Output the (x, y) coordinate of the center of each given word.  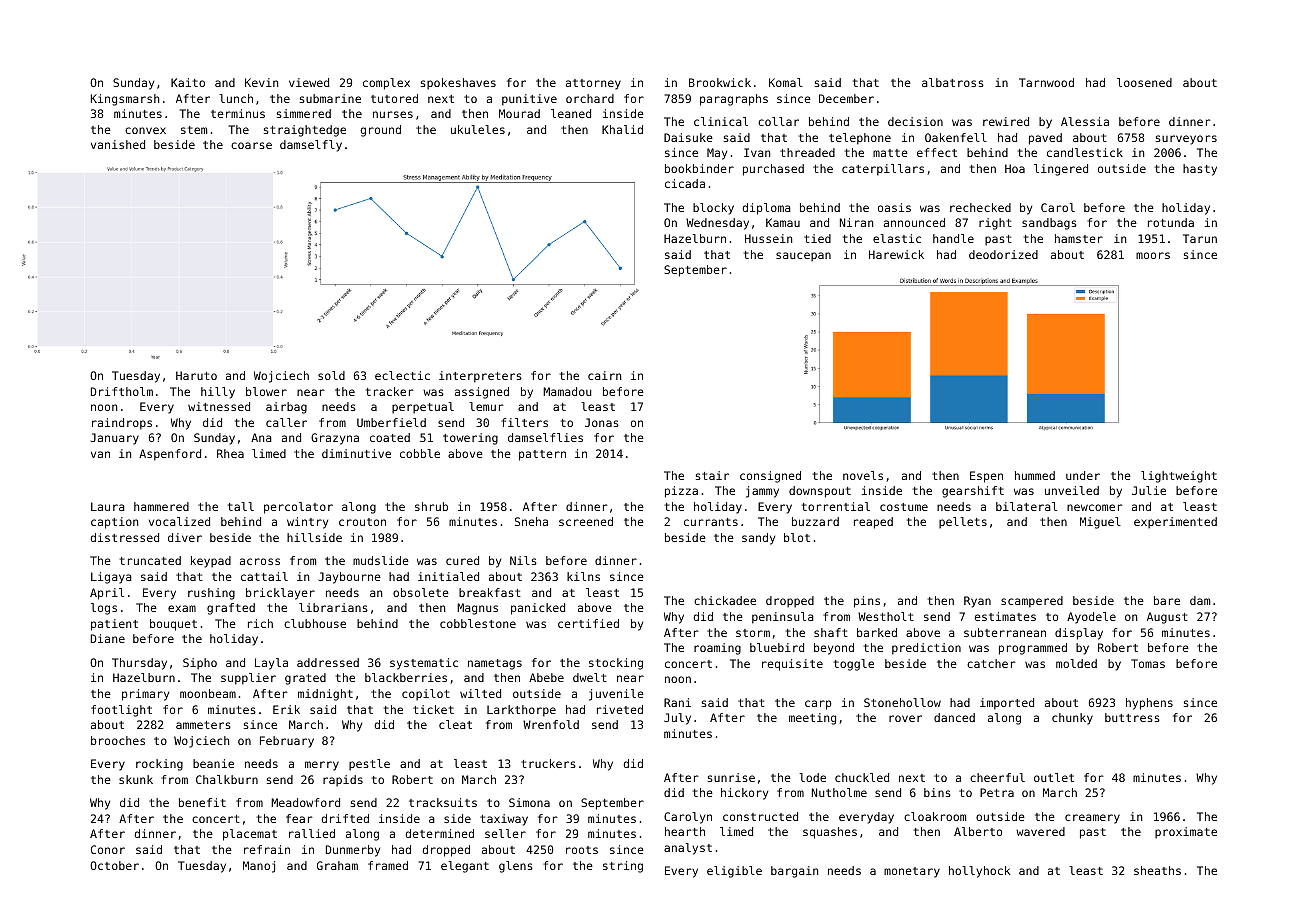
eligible (734, 872)
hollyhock (979, 872)
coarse (251, 145)
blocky (713, 209)
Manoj (259, 867)
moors (1153, 255)
